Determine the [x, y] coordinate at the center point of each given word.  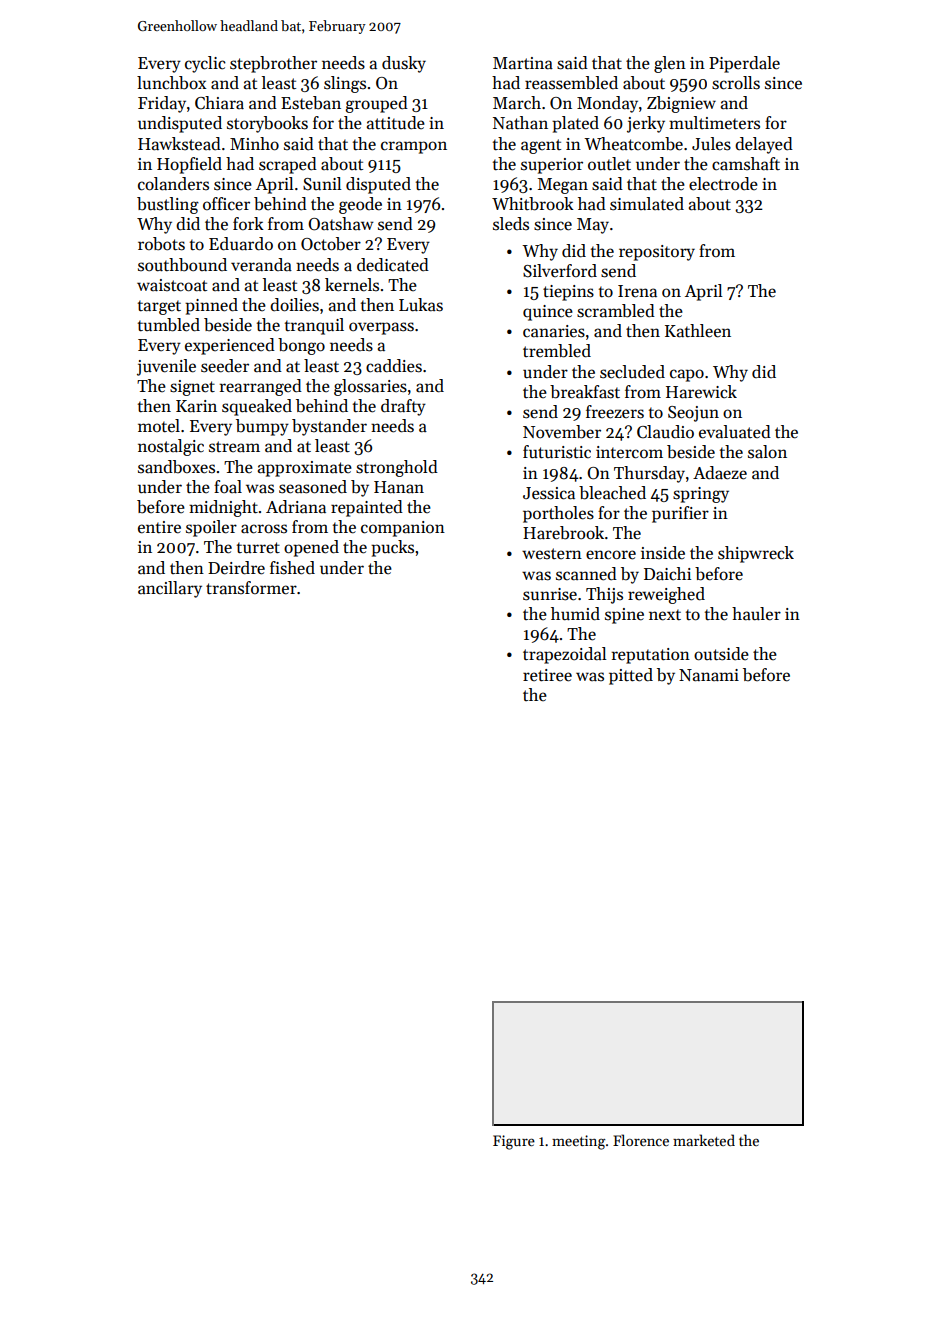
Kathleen [698, 331]
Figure [514, 1142]
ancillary [170, 589]
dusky [404, 64]
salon [767, 452]
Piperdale [744, 64]
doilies [294, 305]
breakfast [585, 392]
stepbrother [273, 64]
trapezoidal [565, 655]
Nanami [709, 675]
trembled [557, 351]
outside [721, 654]
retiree [547, 675]
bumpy [262, 427]
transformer [251, 588]
